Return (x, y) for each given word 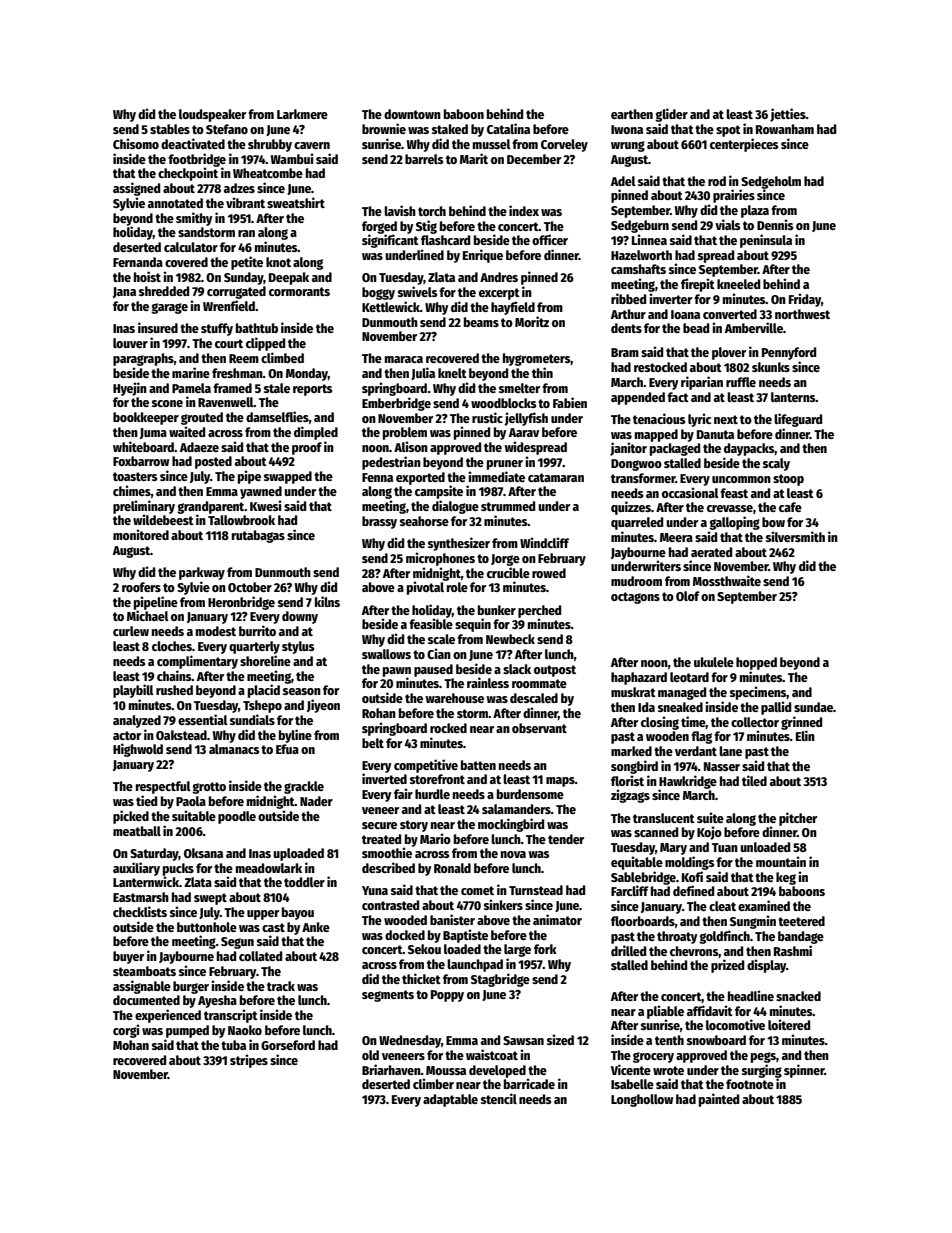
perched (539, 611)
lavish (400, 210)
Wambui (292, 158)
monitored (141, 534)
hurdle (432, 794)
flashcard (445, 240)
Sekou (424, 949)
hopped (756, 663)
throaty (677, 937)
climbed (282, 357)
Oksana (203, 853)
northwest (802, 314)
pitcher (798, 819)
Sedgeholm (771, 182)
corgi (126, 1031)
